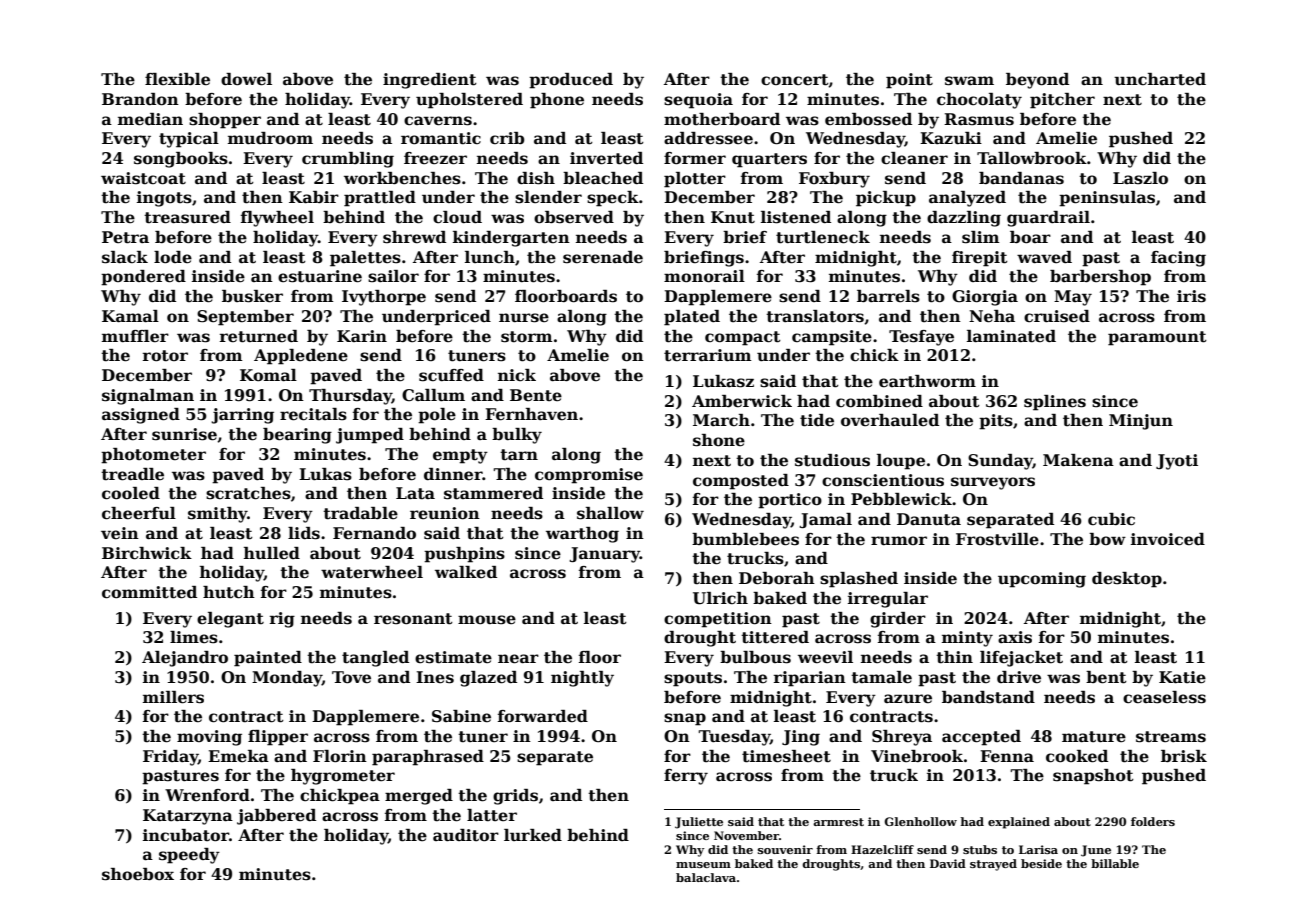 The image size is (1308, 924). What do you see at coordinates (384, 298) in the page?
I see `Ivythorpe` at bounding box center [384, 298].
